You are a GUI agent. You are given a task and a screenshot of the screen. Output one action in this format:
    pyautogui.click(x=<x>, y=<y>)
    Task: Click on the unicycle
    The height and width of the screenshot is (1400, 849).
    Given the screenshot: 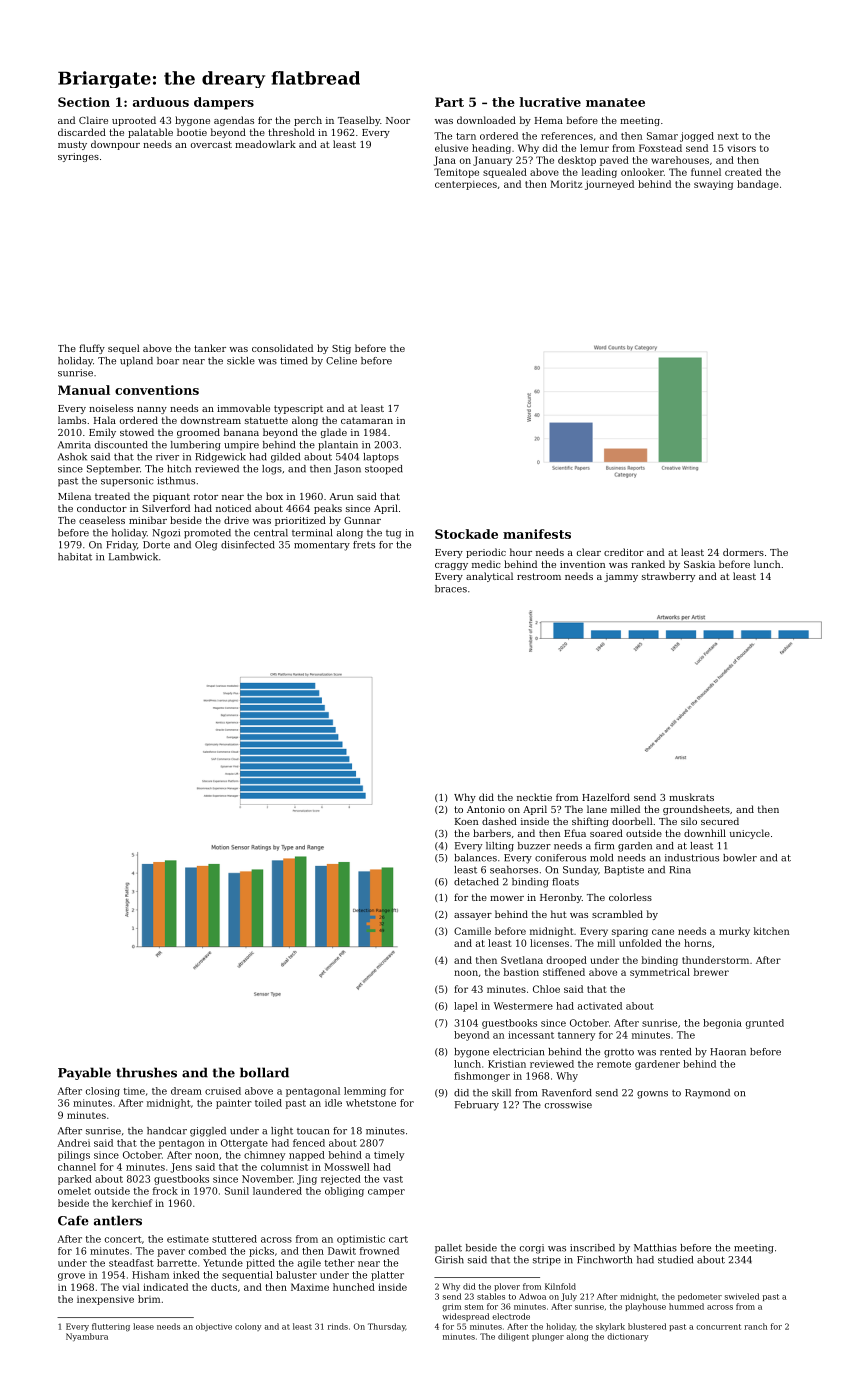 What is the action you would take?
    pyautogui.click(x=750, y=834)
